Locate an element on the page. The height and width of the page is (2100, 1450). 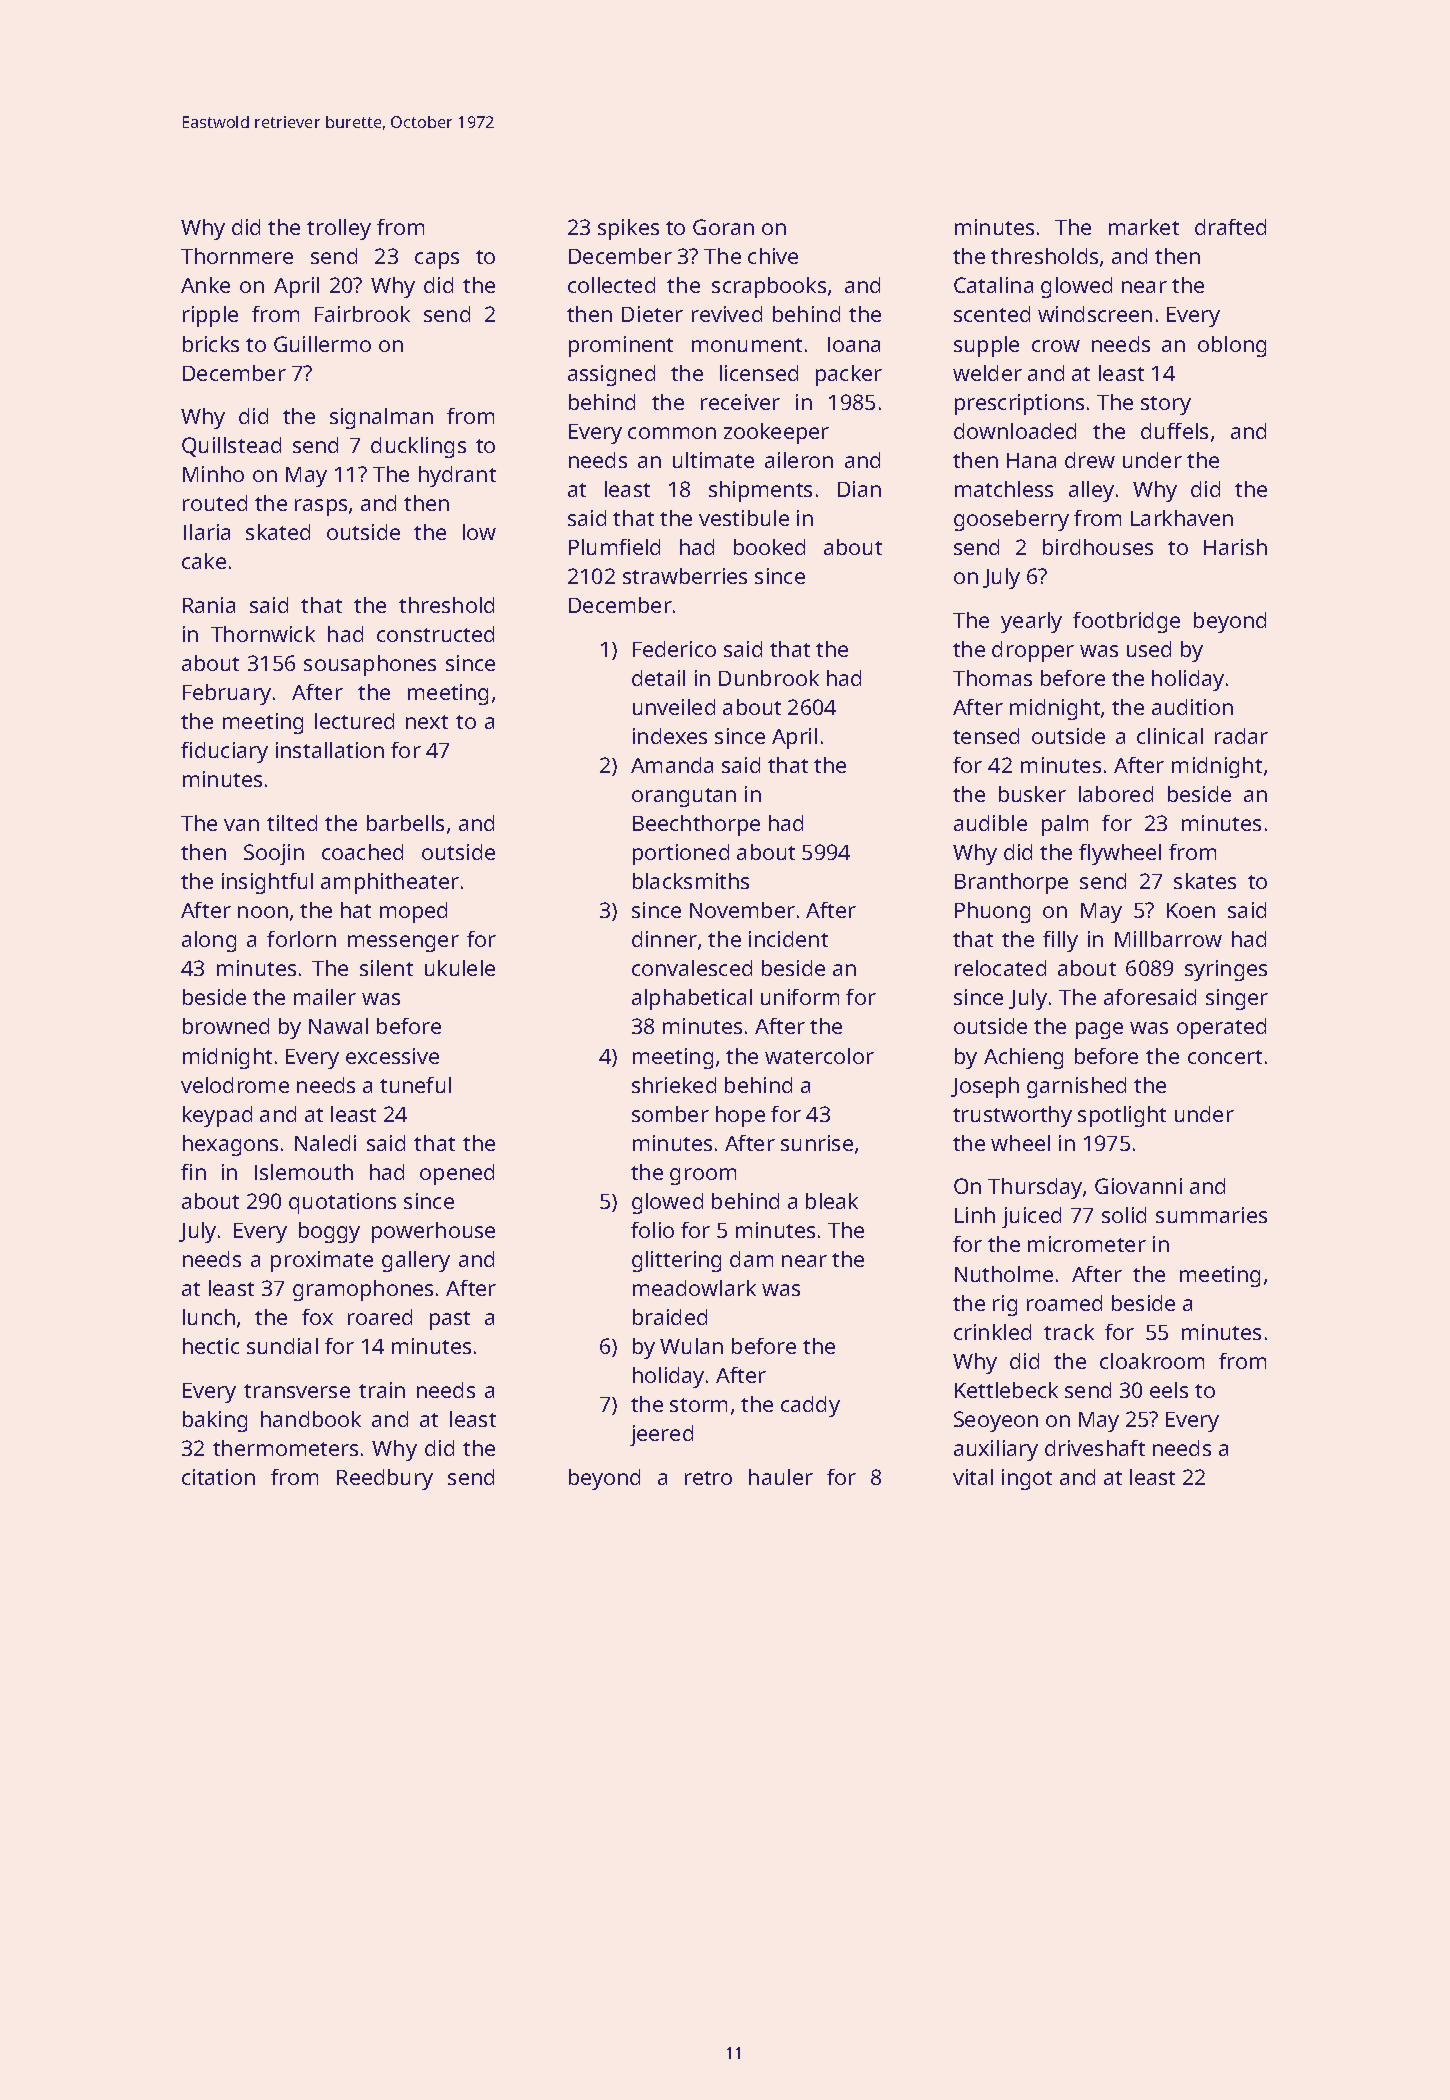
ingot is located at coordinates (1027, 1479).
